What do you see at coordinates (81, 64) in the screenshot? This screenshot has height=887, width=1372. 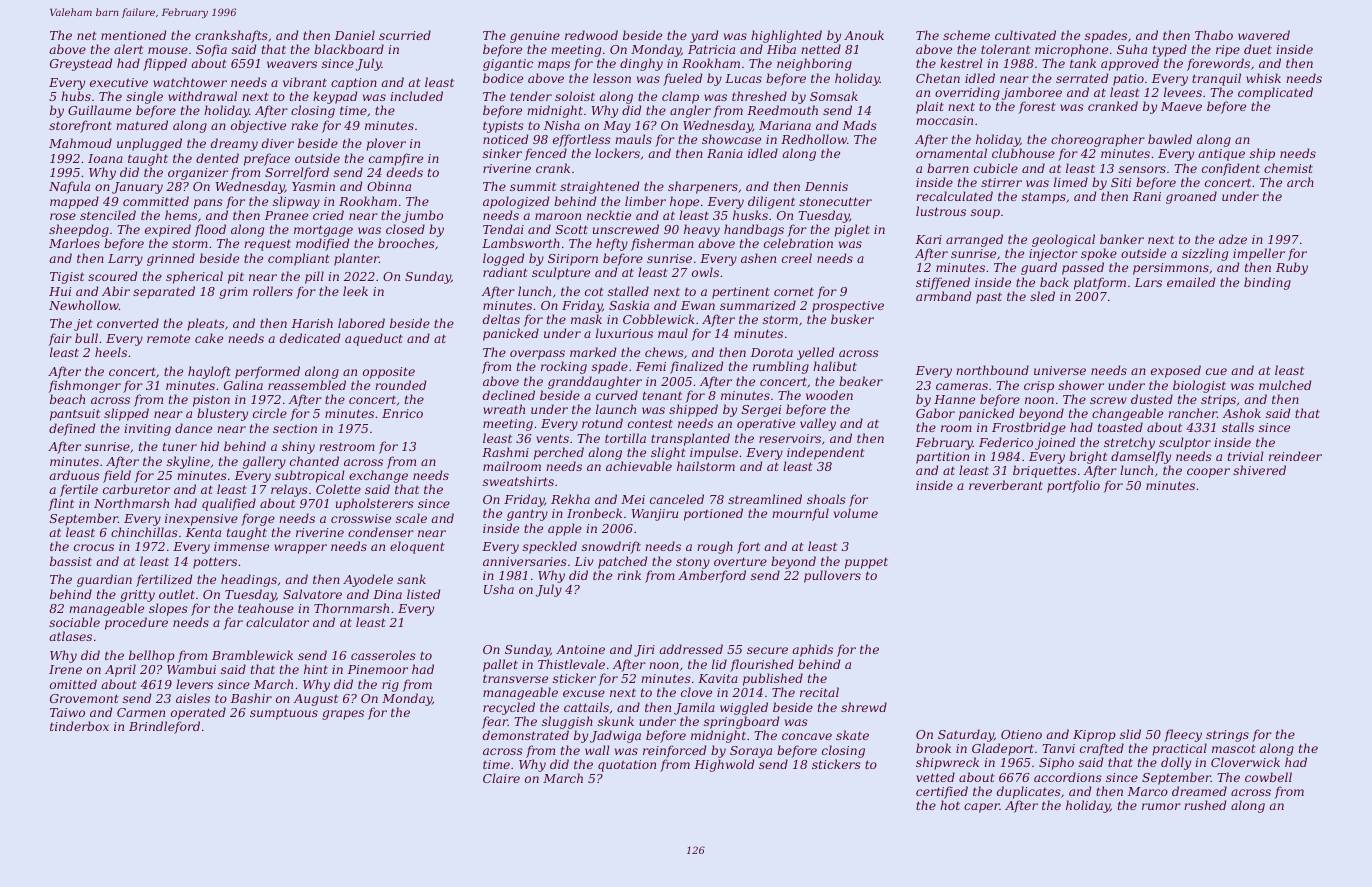 I see `Greystead` at bounding box center [81, 64].
